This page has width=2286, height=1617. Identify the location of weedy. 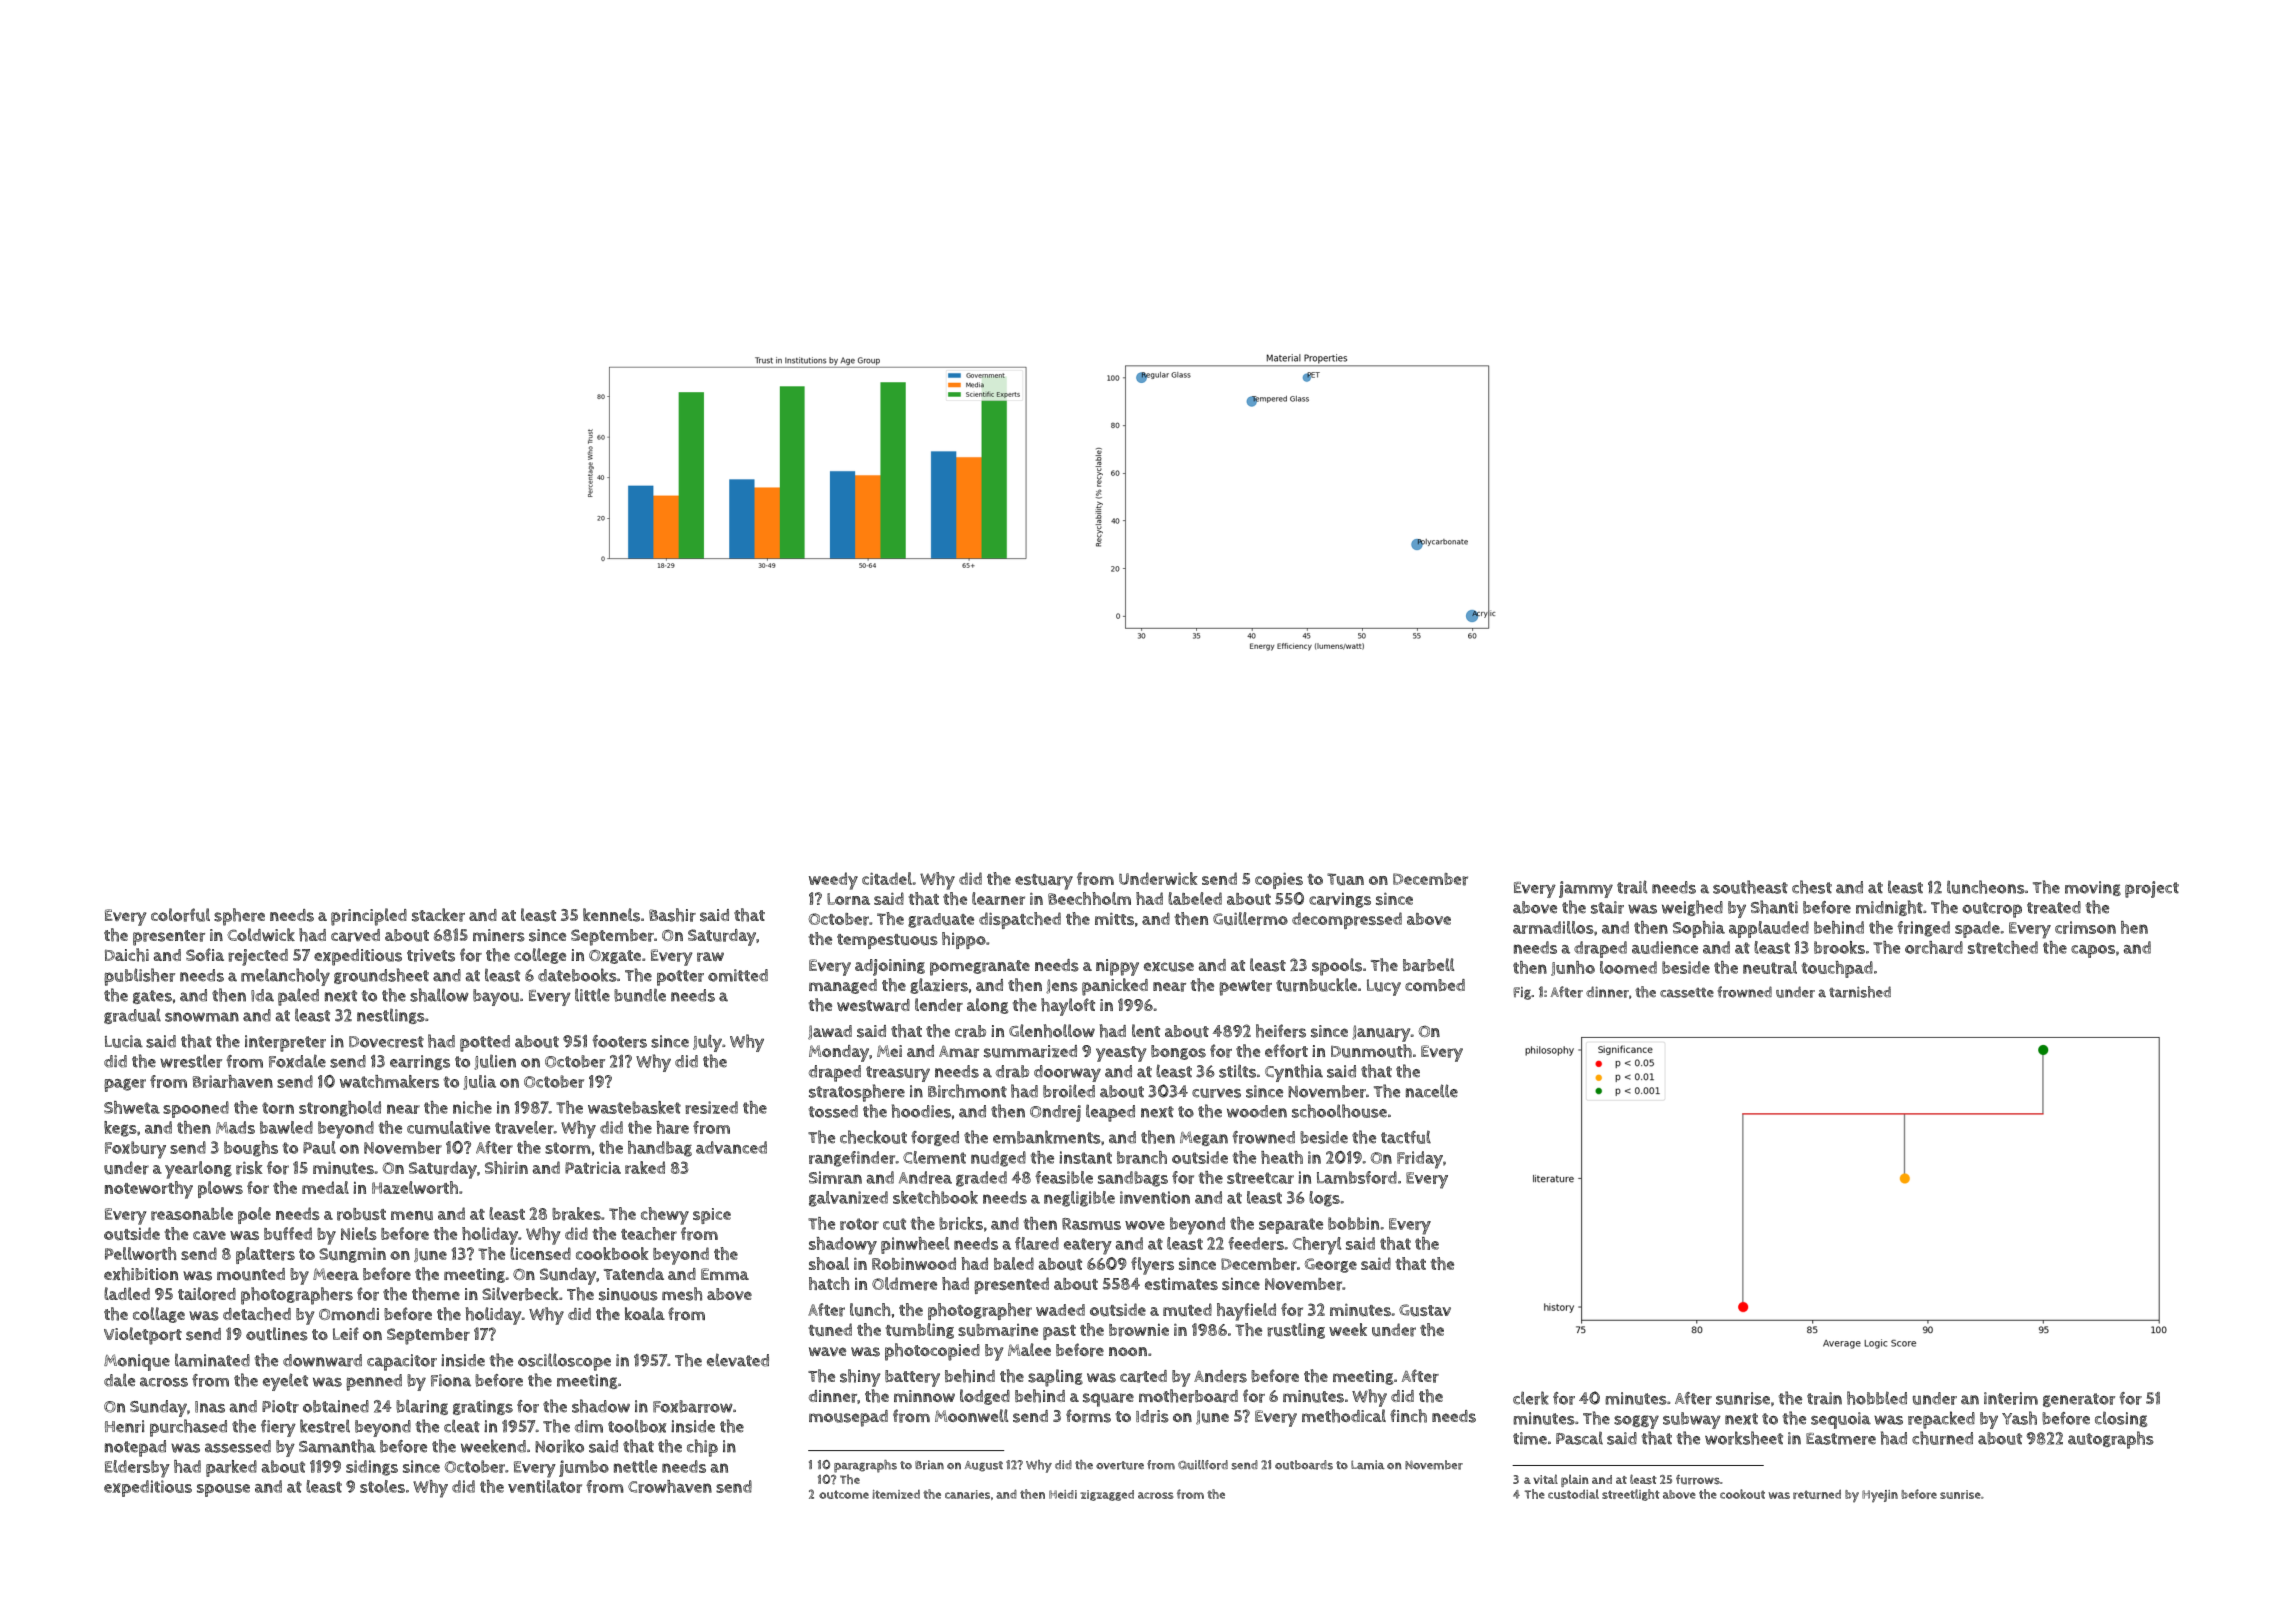
(833, 881).
